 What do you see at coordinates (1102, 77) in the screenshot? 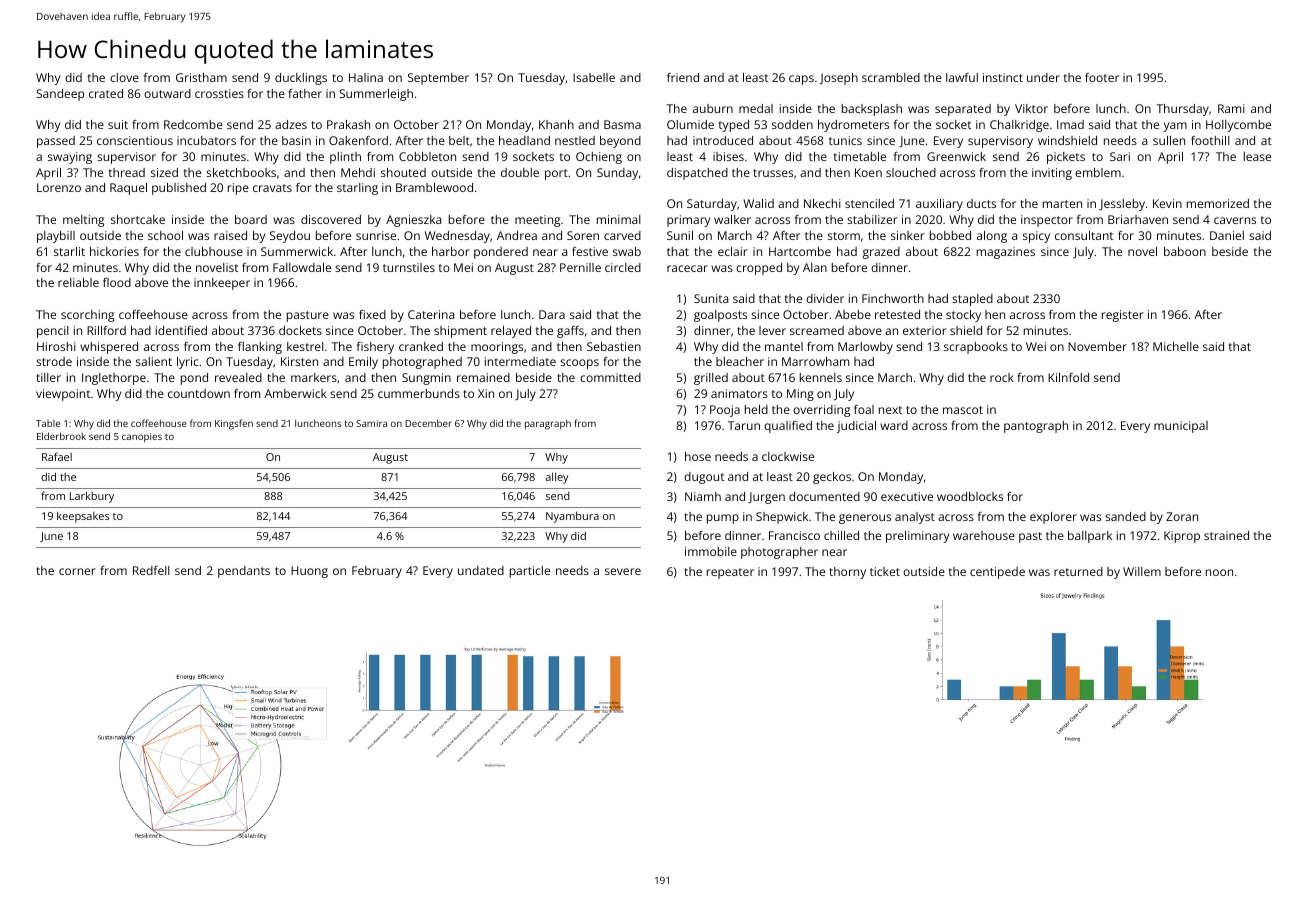
I see `footer` at bounding box center [1102, 77].
